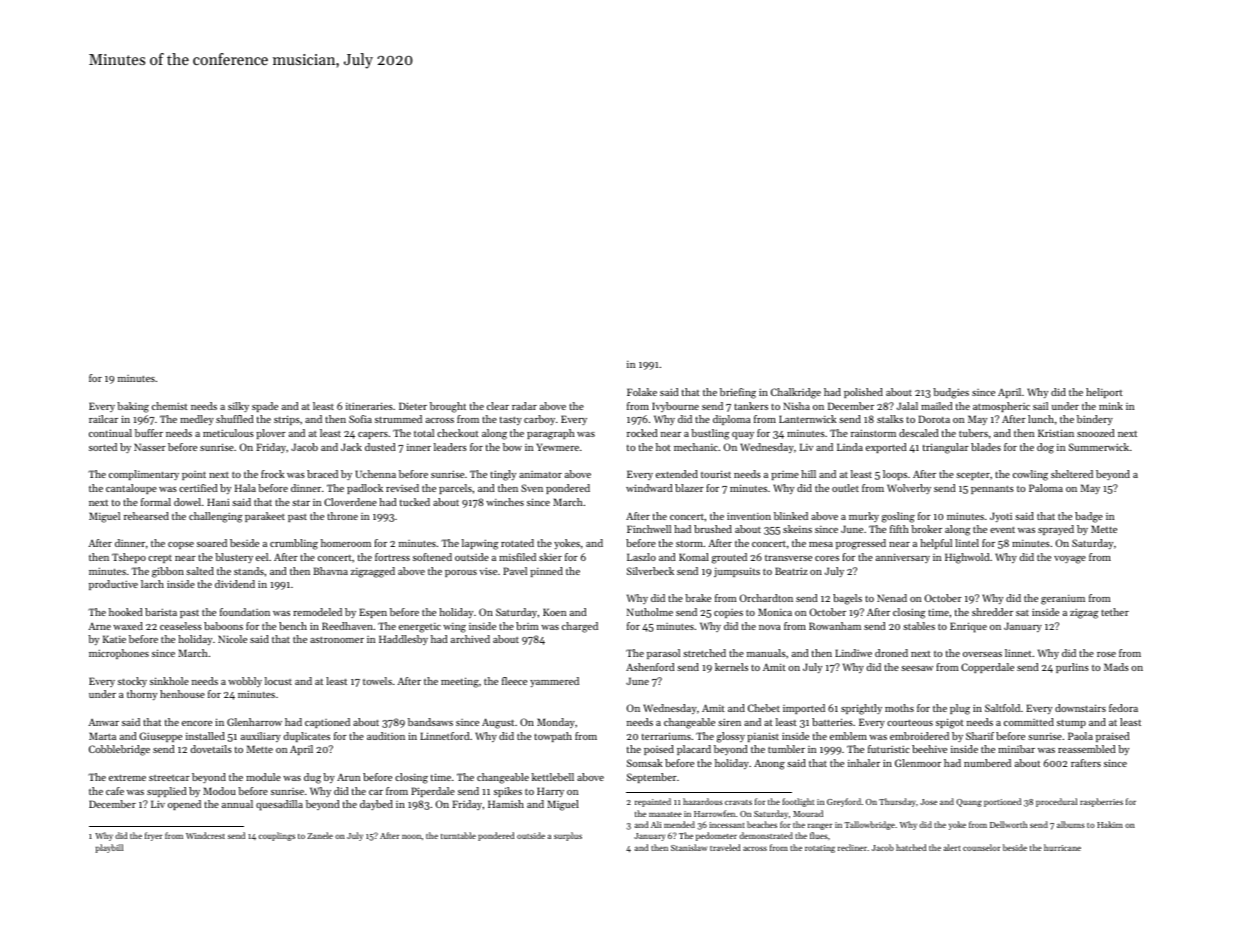 The height and width of the screenshot is (952, 1233). What do you see at coordinates (460, 682) in the screenshot?
I see `meeting` at bounding box center [460, 682].
